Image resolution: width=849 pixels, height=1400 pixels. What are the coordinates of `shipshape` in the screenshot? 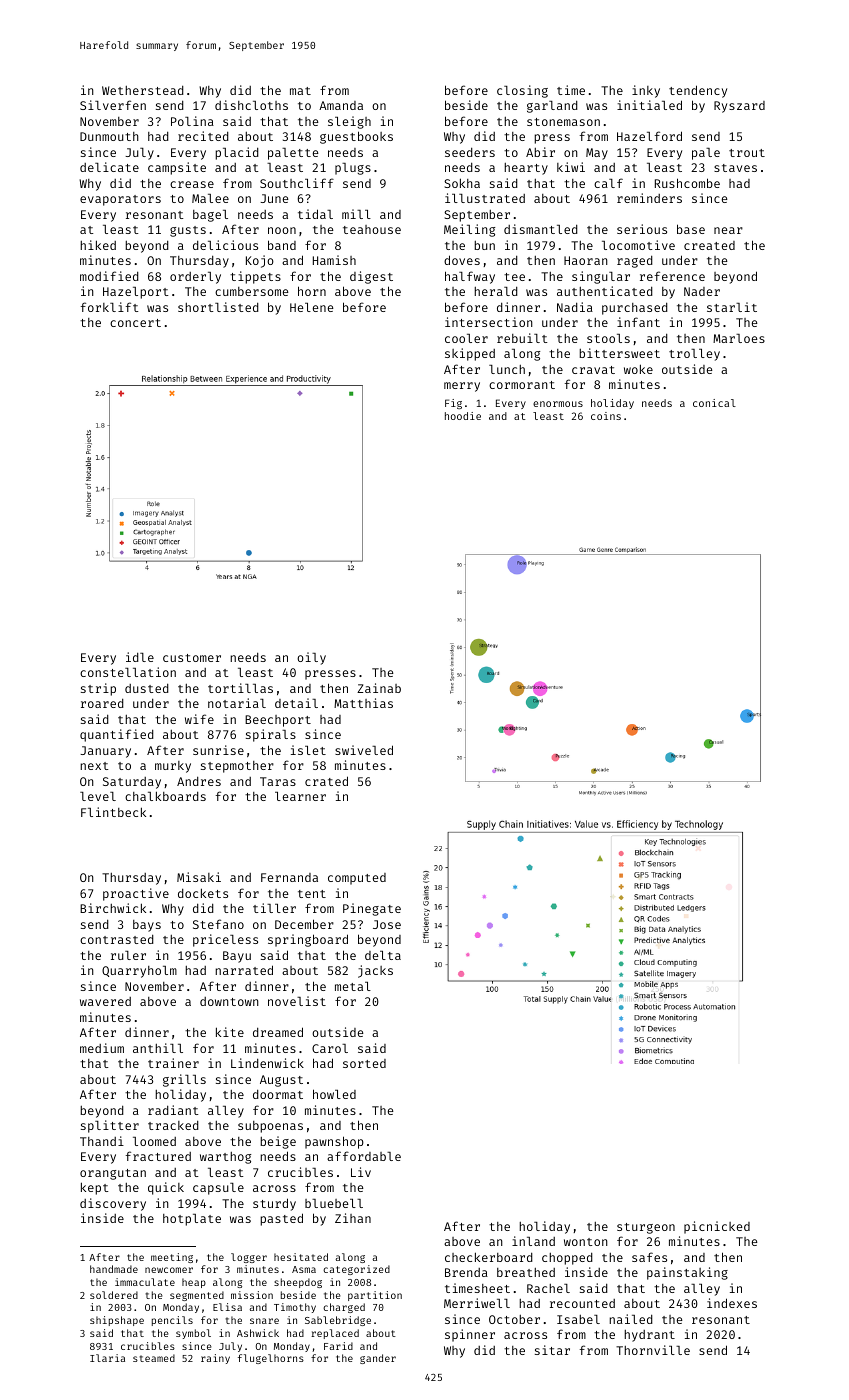 It's located at (117, 1321).
